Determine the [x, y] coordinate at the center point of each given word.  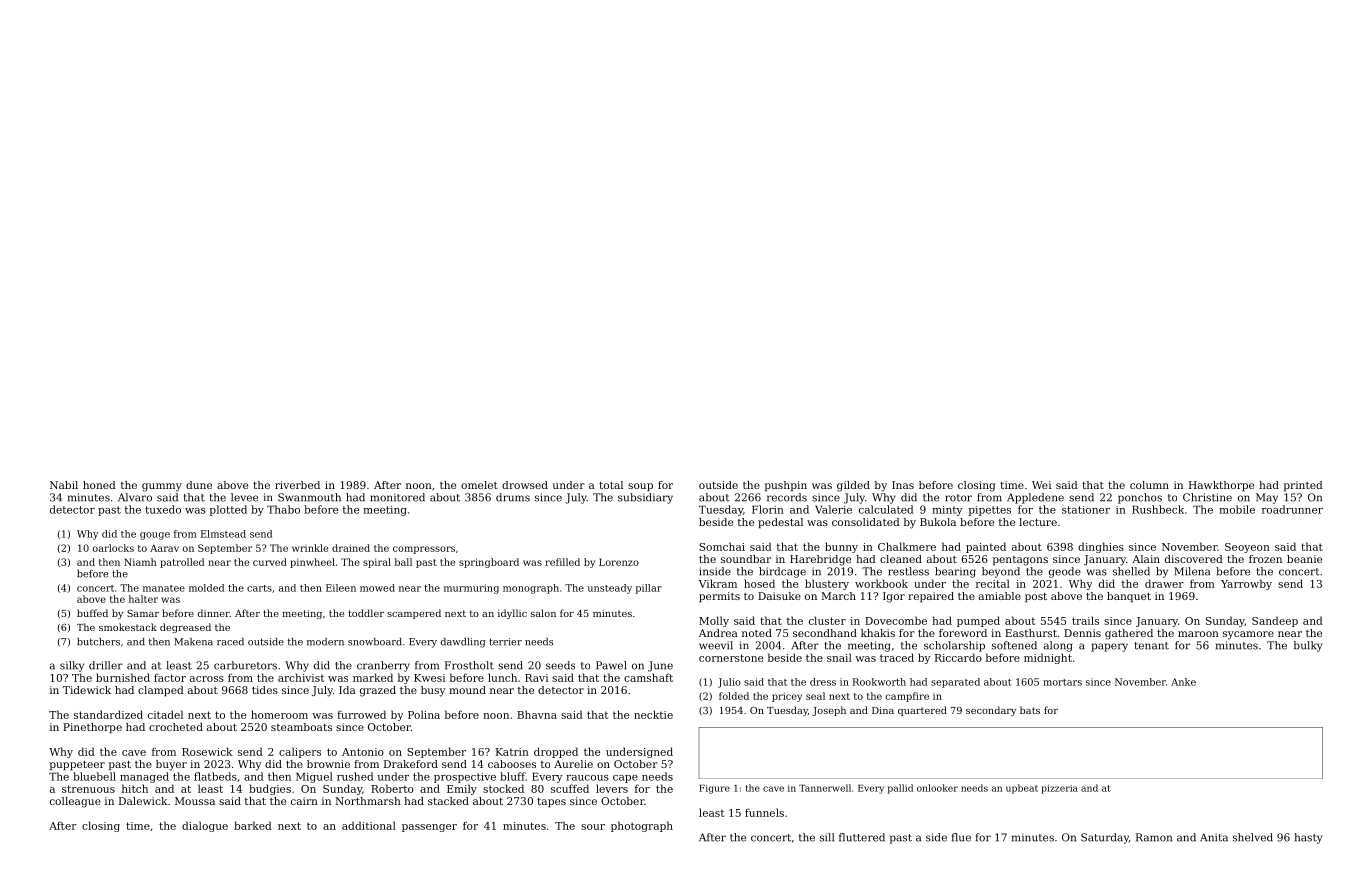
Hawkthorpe [1221, 486]
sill [827, 837]
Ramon [1154, 837]
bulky [1308, 646]
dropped [556, 752]
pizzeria [1059, 789]
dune [199, 485]
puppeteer [77, 765]
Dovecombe [896, 620]
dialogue [205, 826]
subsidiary [645, 498]
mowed [377, 588]
